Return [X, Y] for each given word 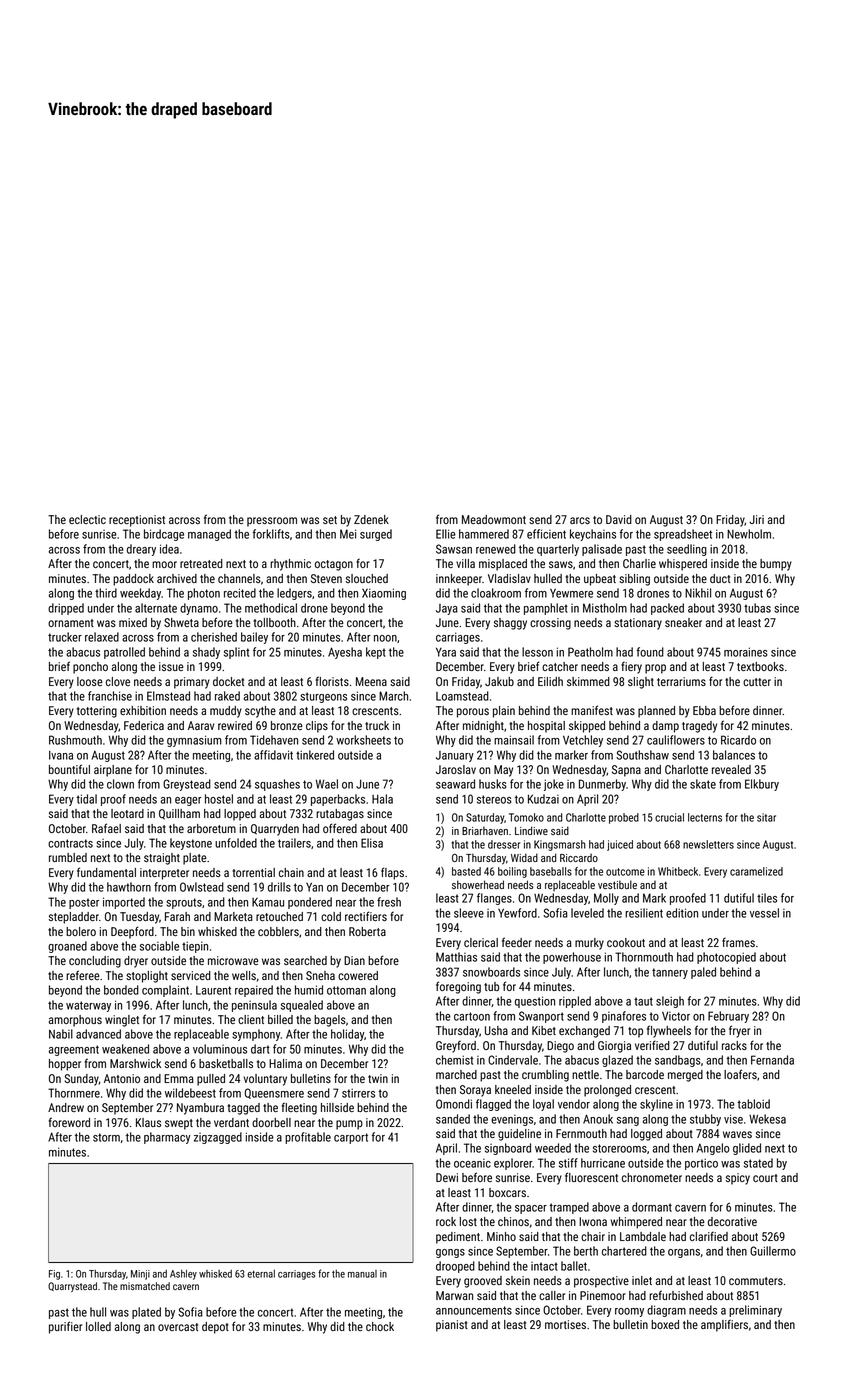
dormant [652, 1207]
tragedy [699, 727]
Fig [54, 1275]
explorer [513, 1164]
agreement [74, 1050]
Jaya [447, 609]
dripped [66, 609]
